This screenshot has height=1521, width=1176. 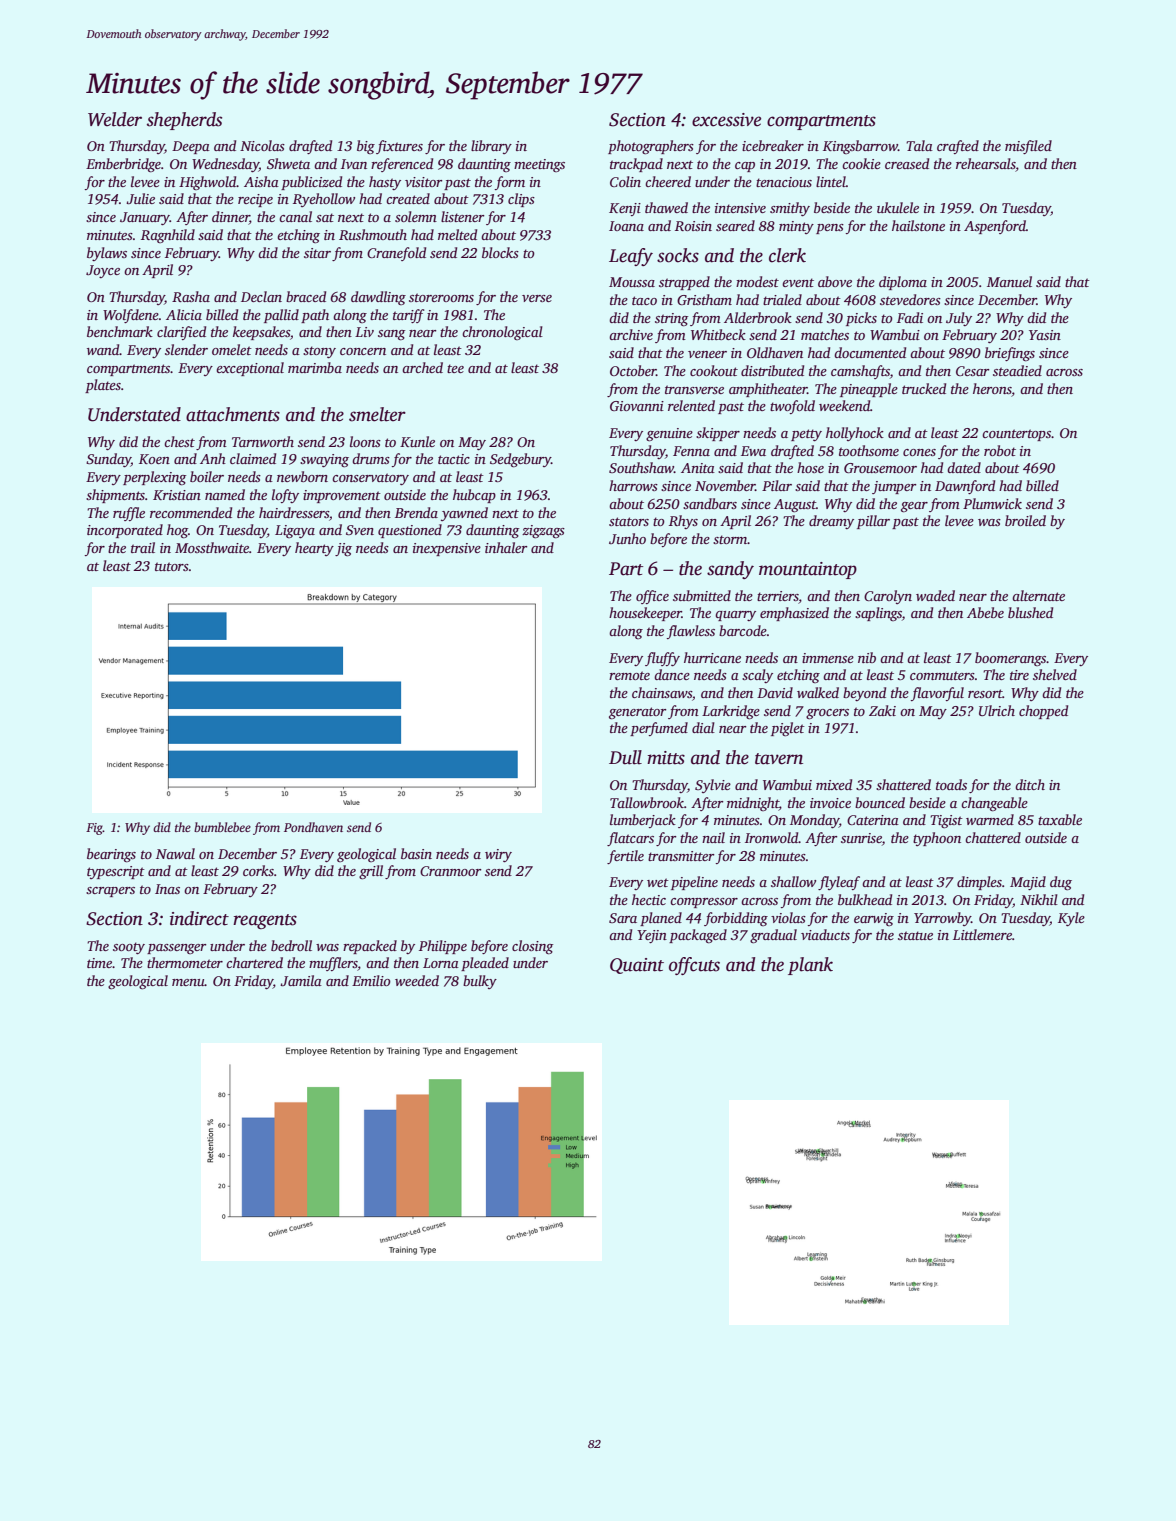 What do you see at coordinates (726, 120) in the screenshot?
I see `excessive` at bounding box center [726, 120].
